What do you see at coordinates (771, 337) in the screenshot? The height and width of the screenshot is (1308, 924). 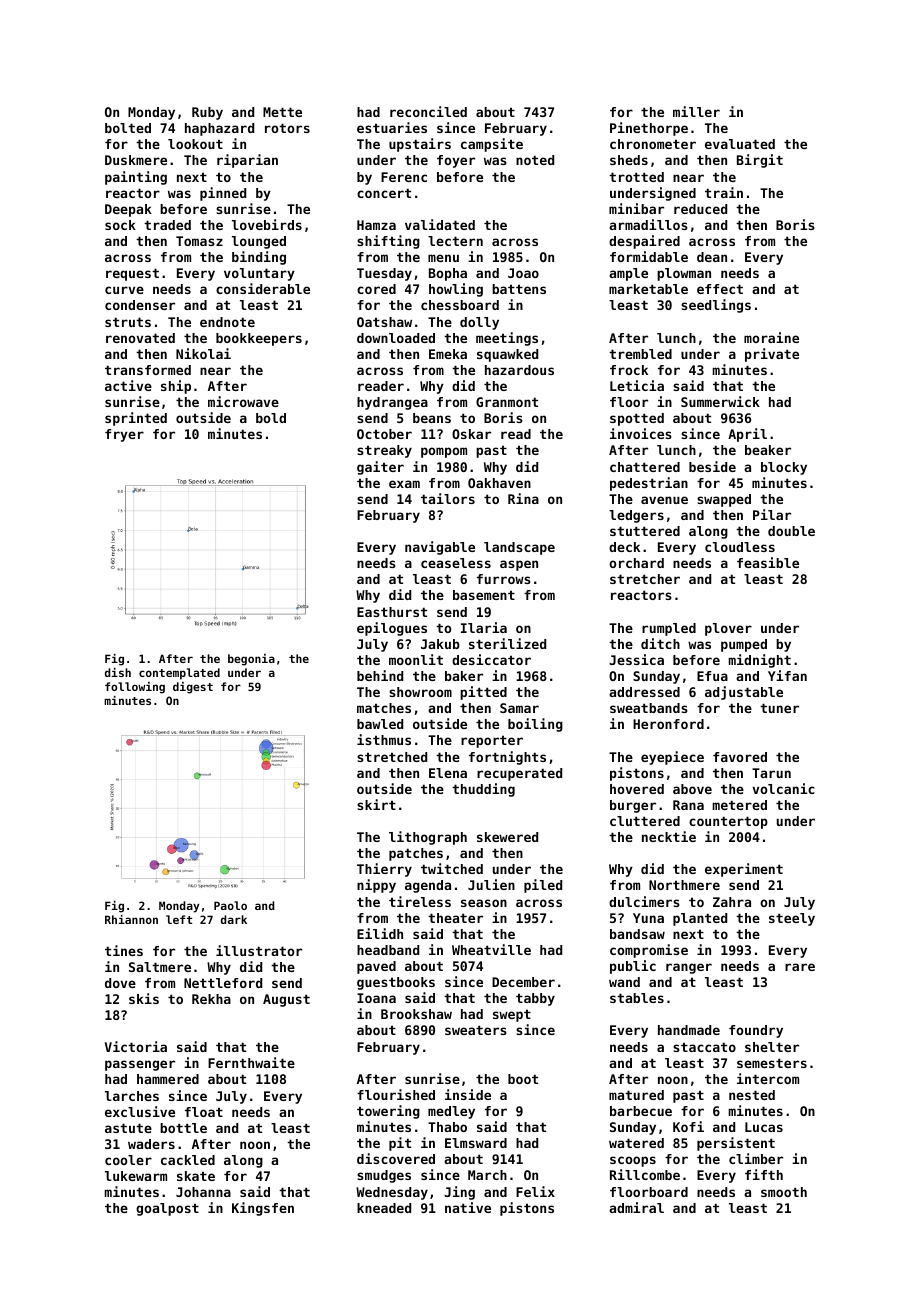 I see `moraine` at bounding box center [771, 337].
